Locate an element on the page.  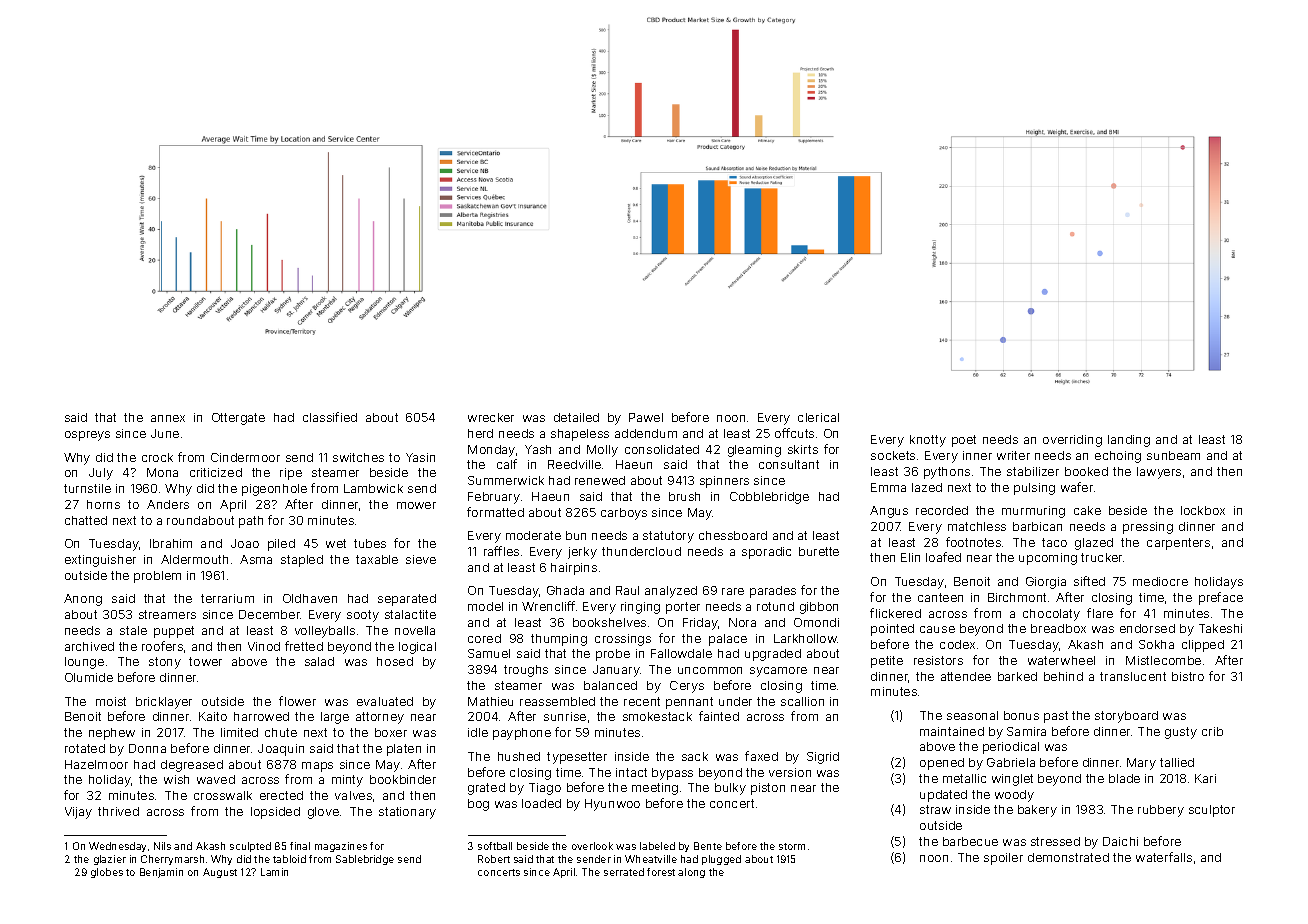
preface is located at coordinates (1221, 598).
